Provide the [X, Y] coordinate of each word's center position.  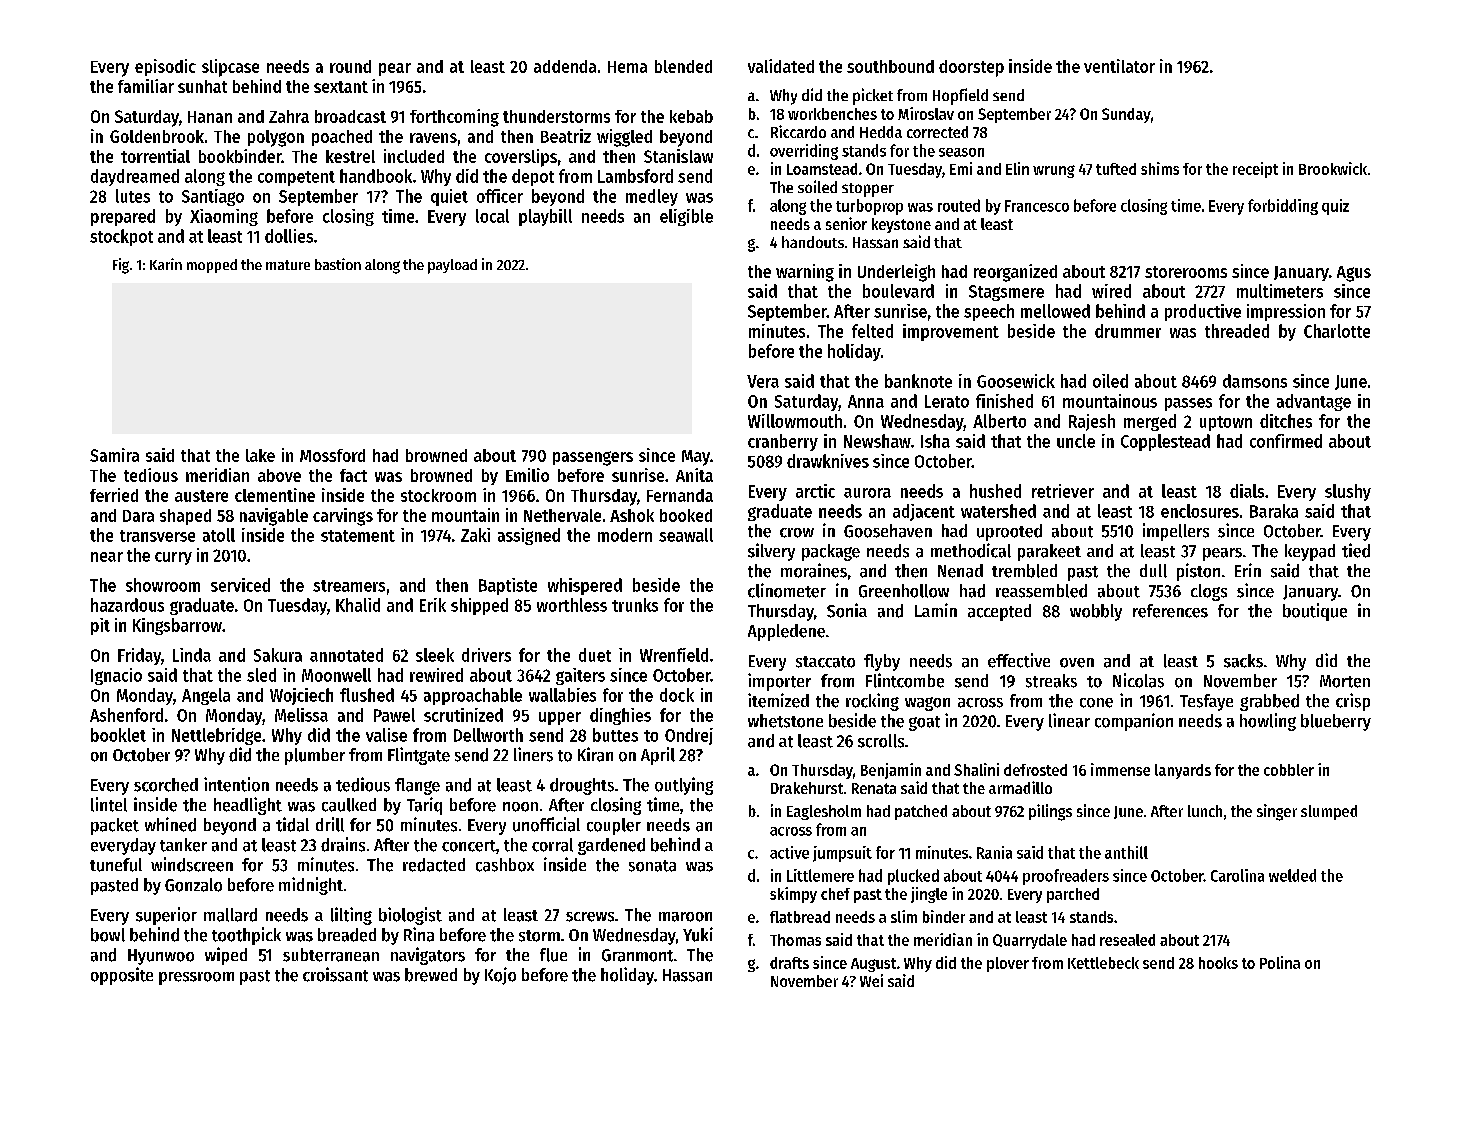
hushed [995, 491]
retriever [1063, 491]
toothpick [246, 936]
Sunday [1126, 115]
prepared [123, 217]
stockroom [438, 495]
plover [1008, 964]
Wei [871, 980]
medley [652, 197]
